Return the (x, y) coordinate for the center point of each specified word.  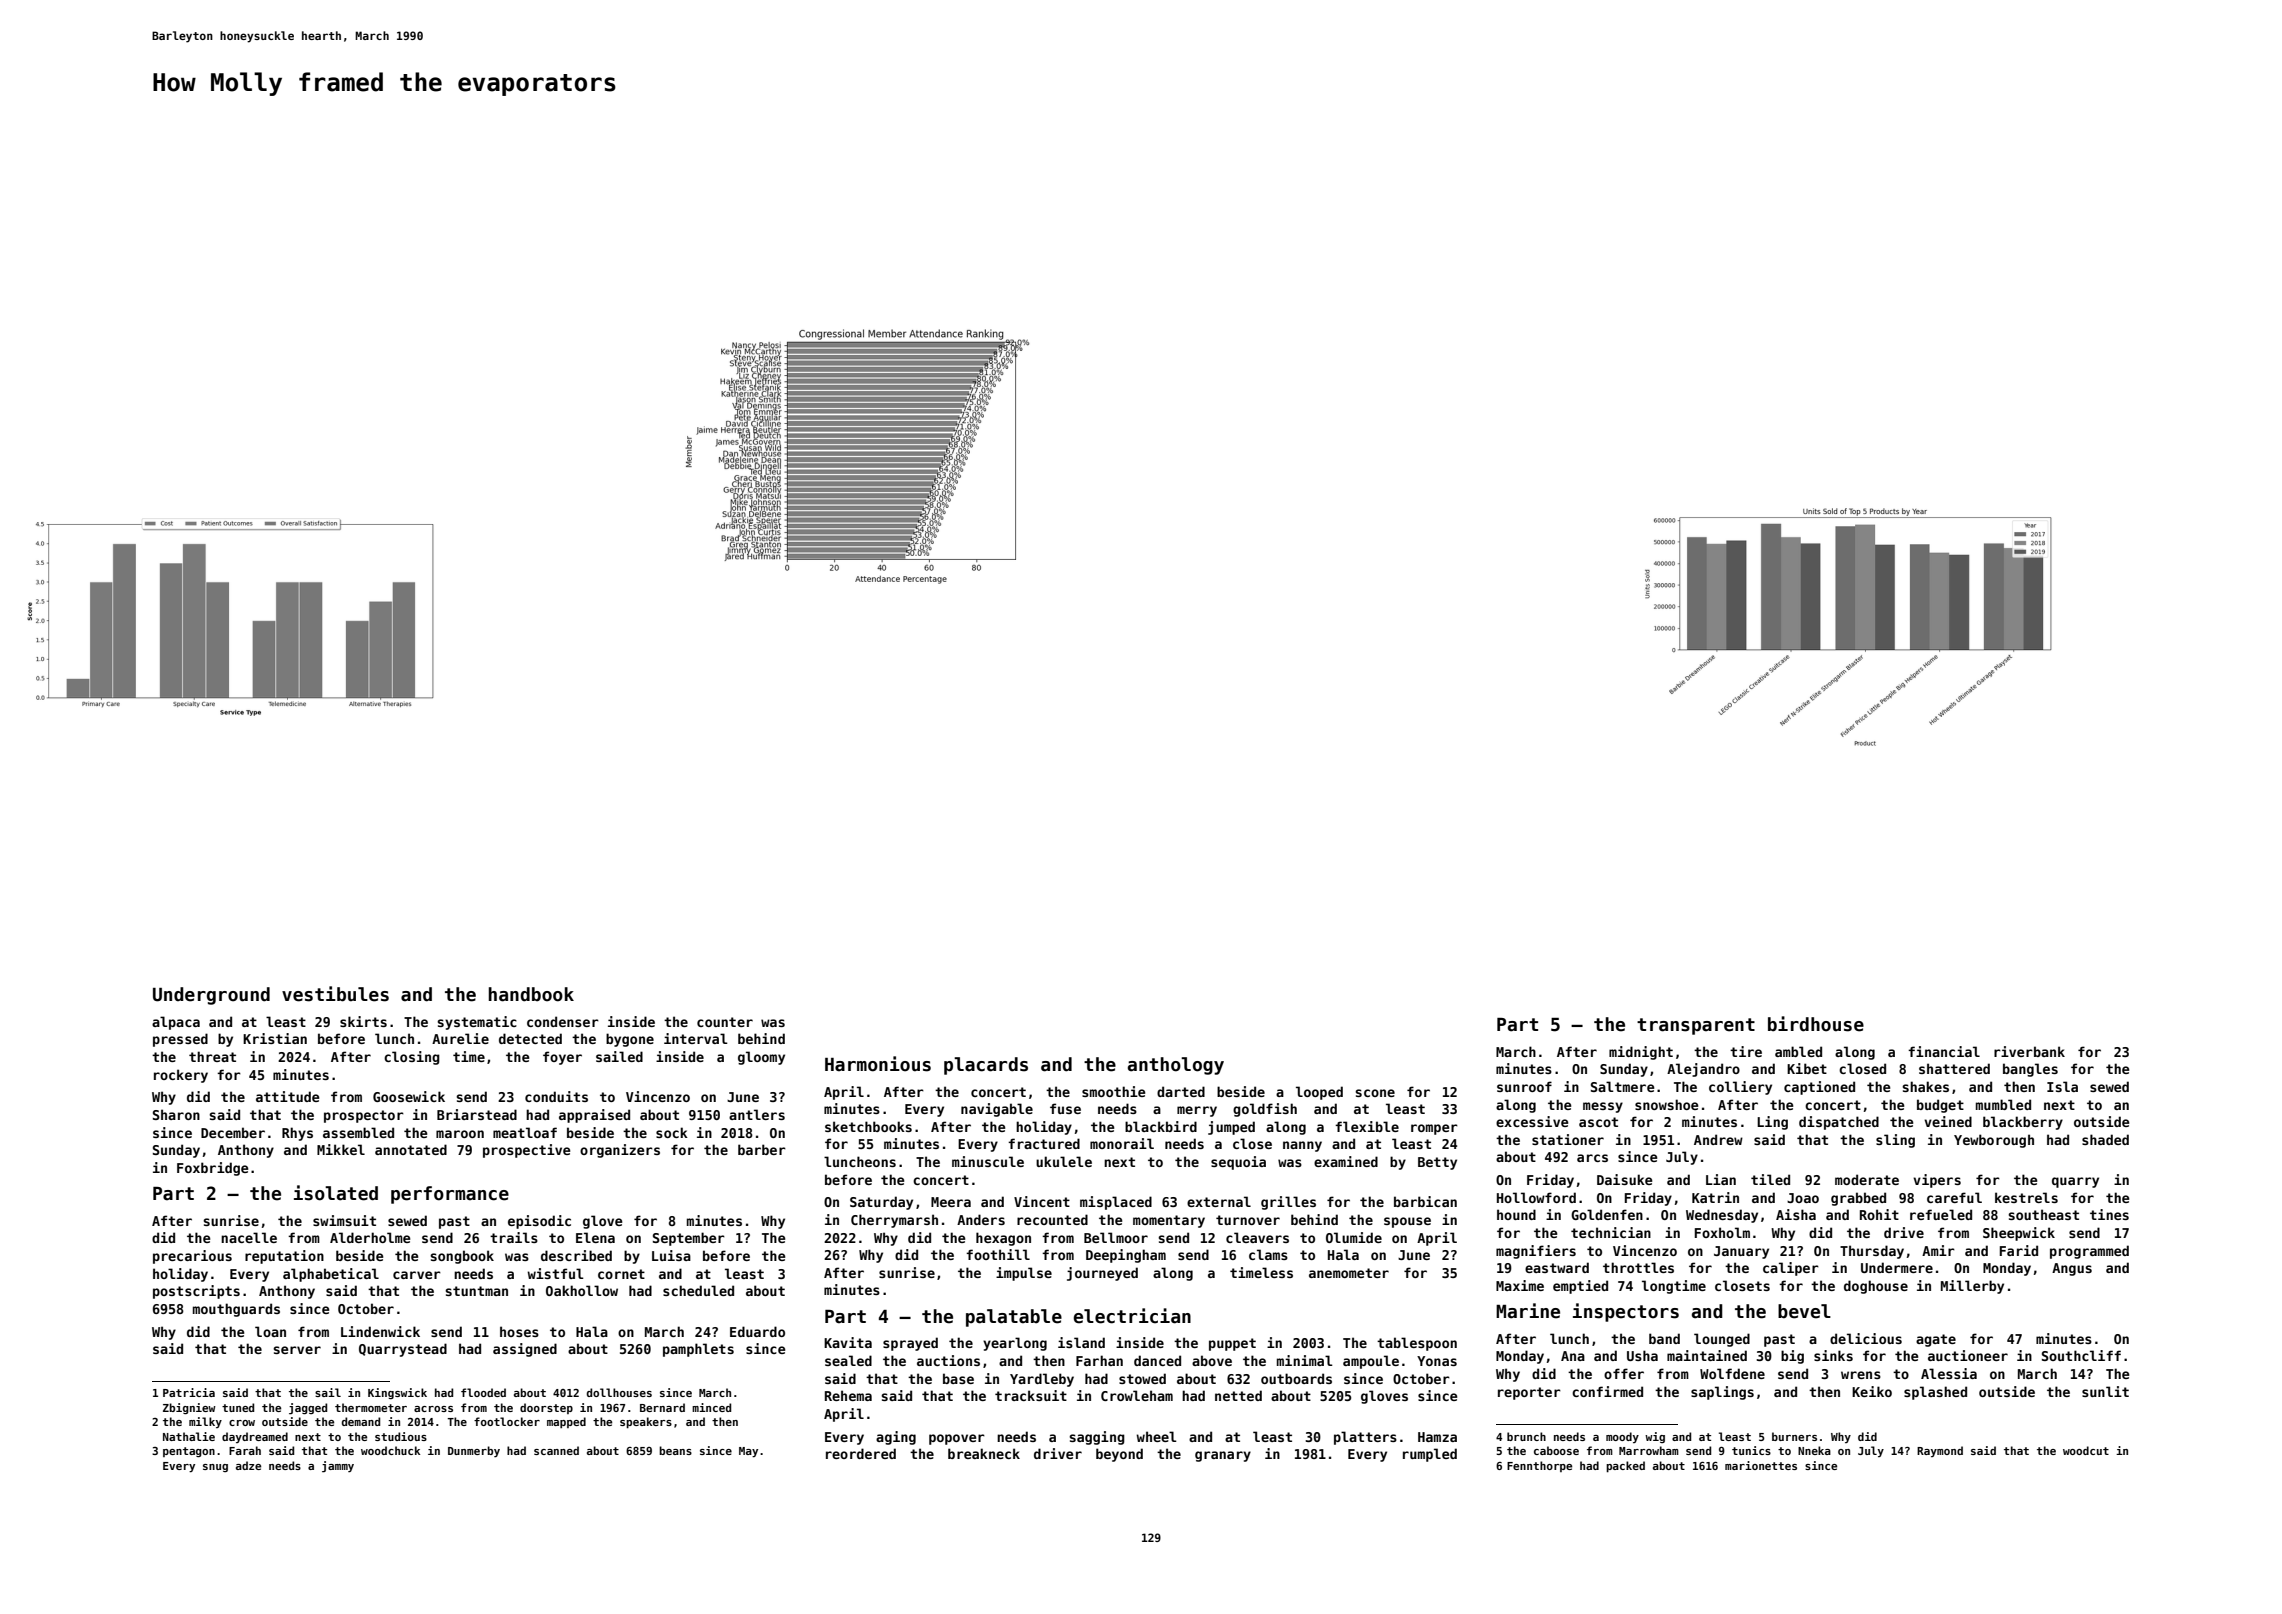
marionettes (1761, 1465)
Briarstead (477, 1114)
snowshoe (1666, 1104)
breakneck (984, 1453)
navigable (997, 1110)
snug (215, 1468)
